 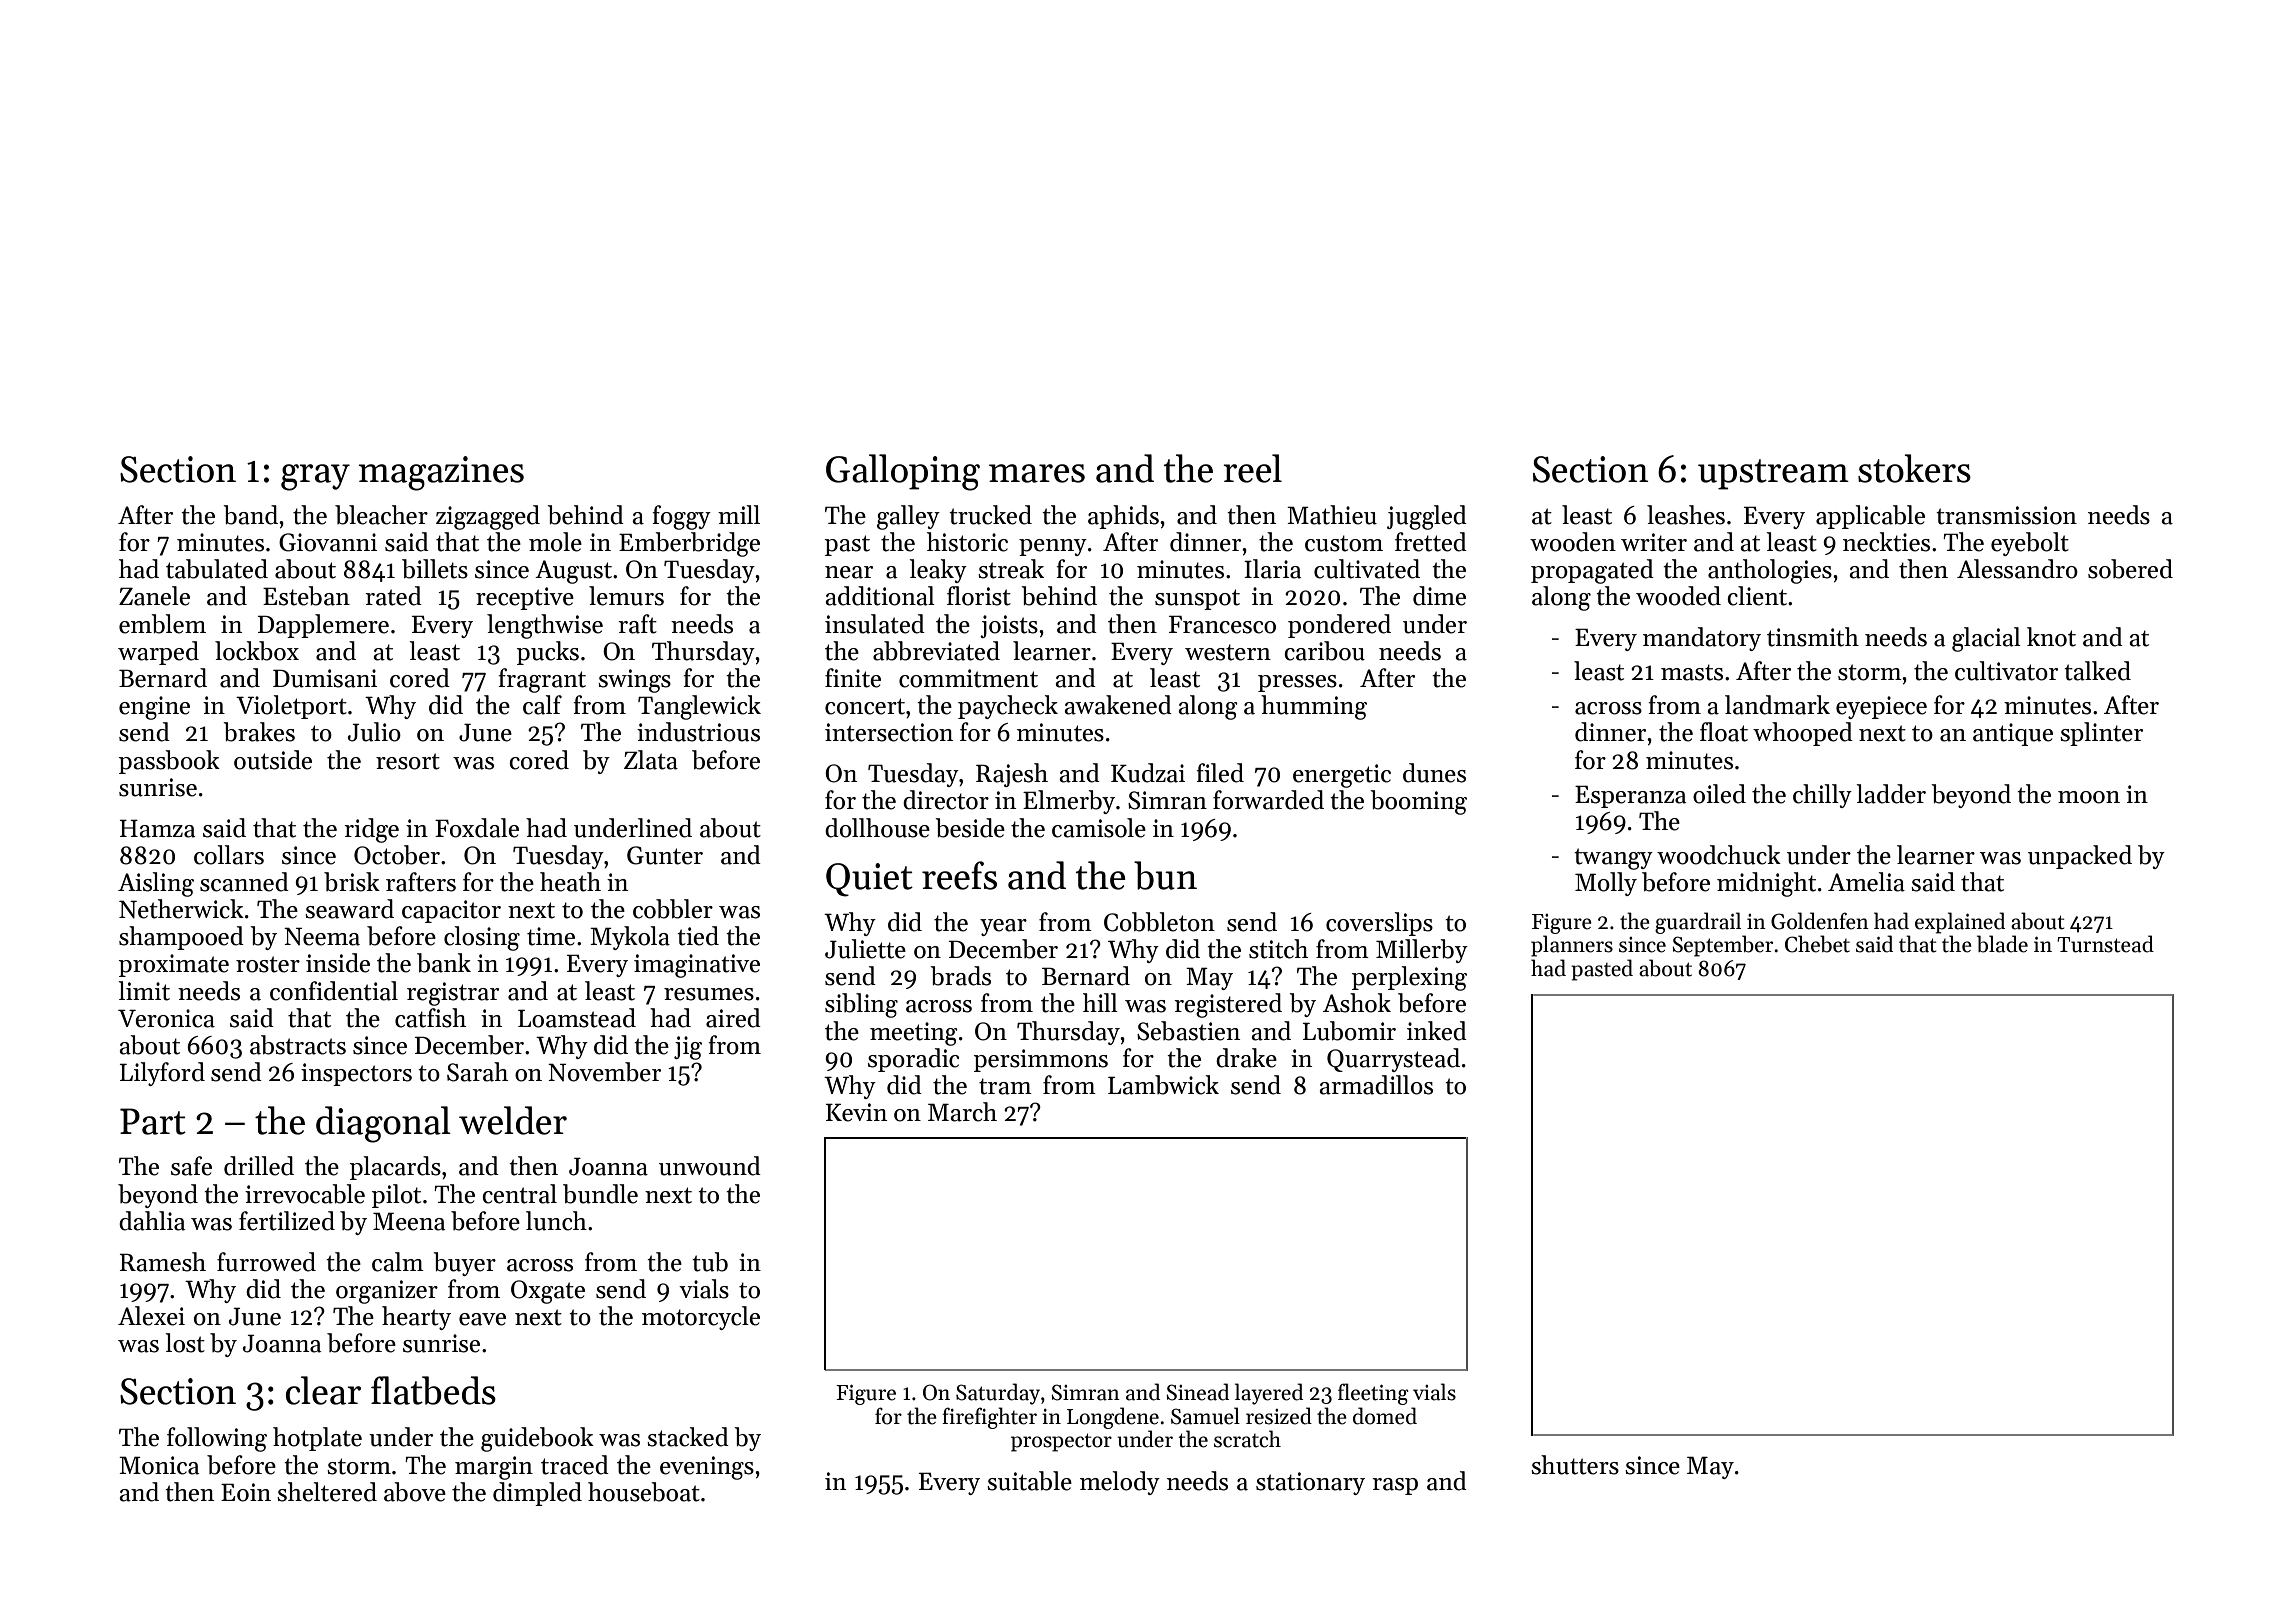 What do you see at coordinates (482, 1319) in the page?
I see `eave` at bounding box center [482, 1319].
